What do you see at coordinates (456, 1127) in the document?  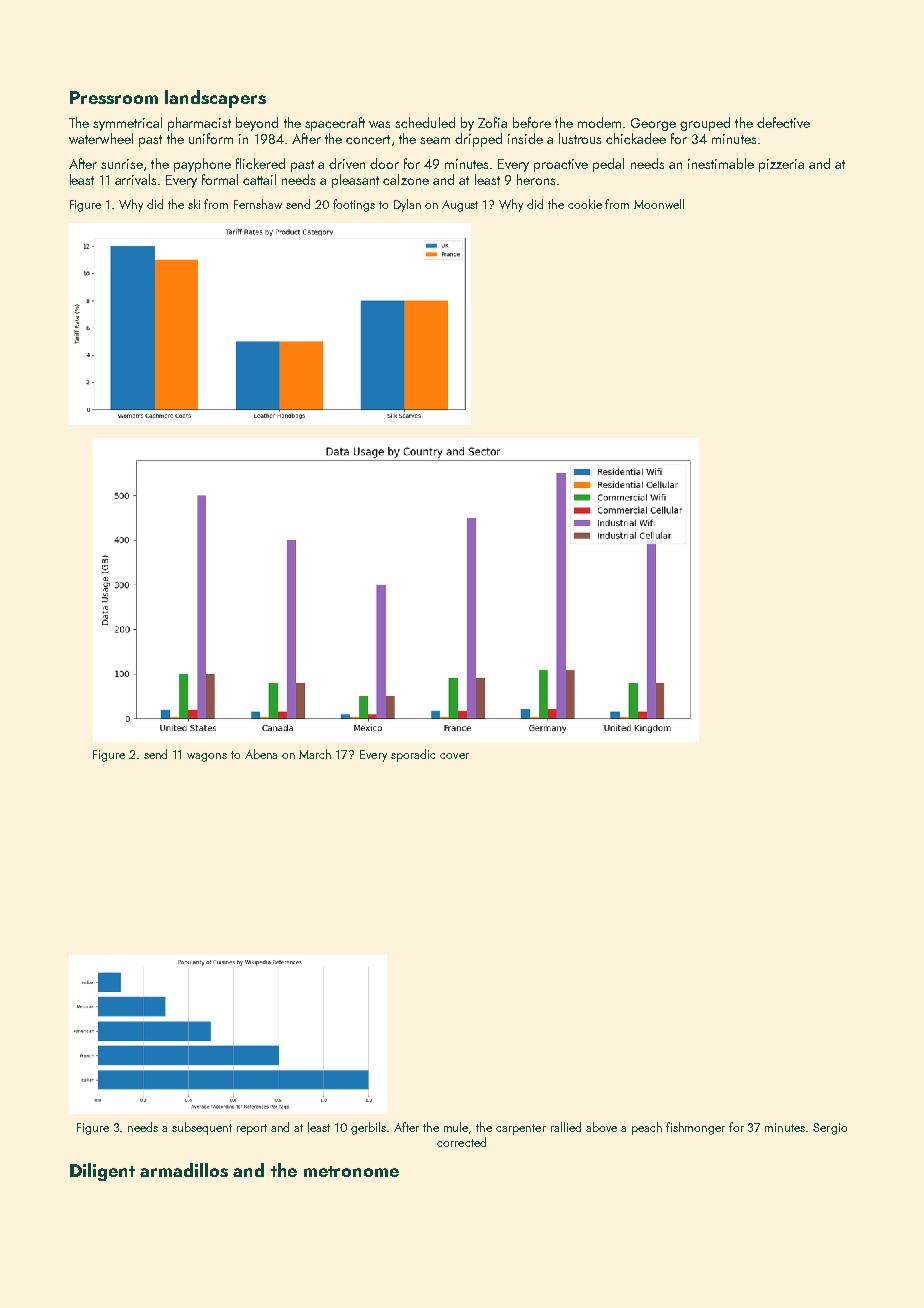 I see `mule` at bounding box center [456, 1127].
